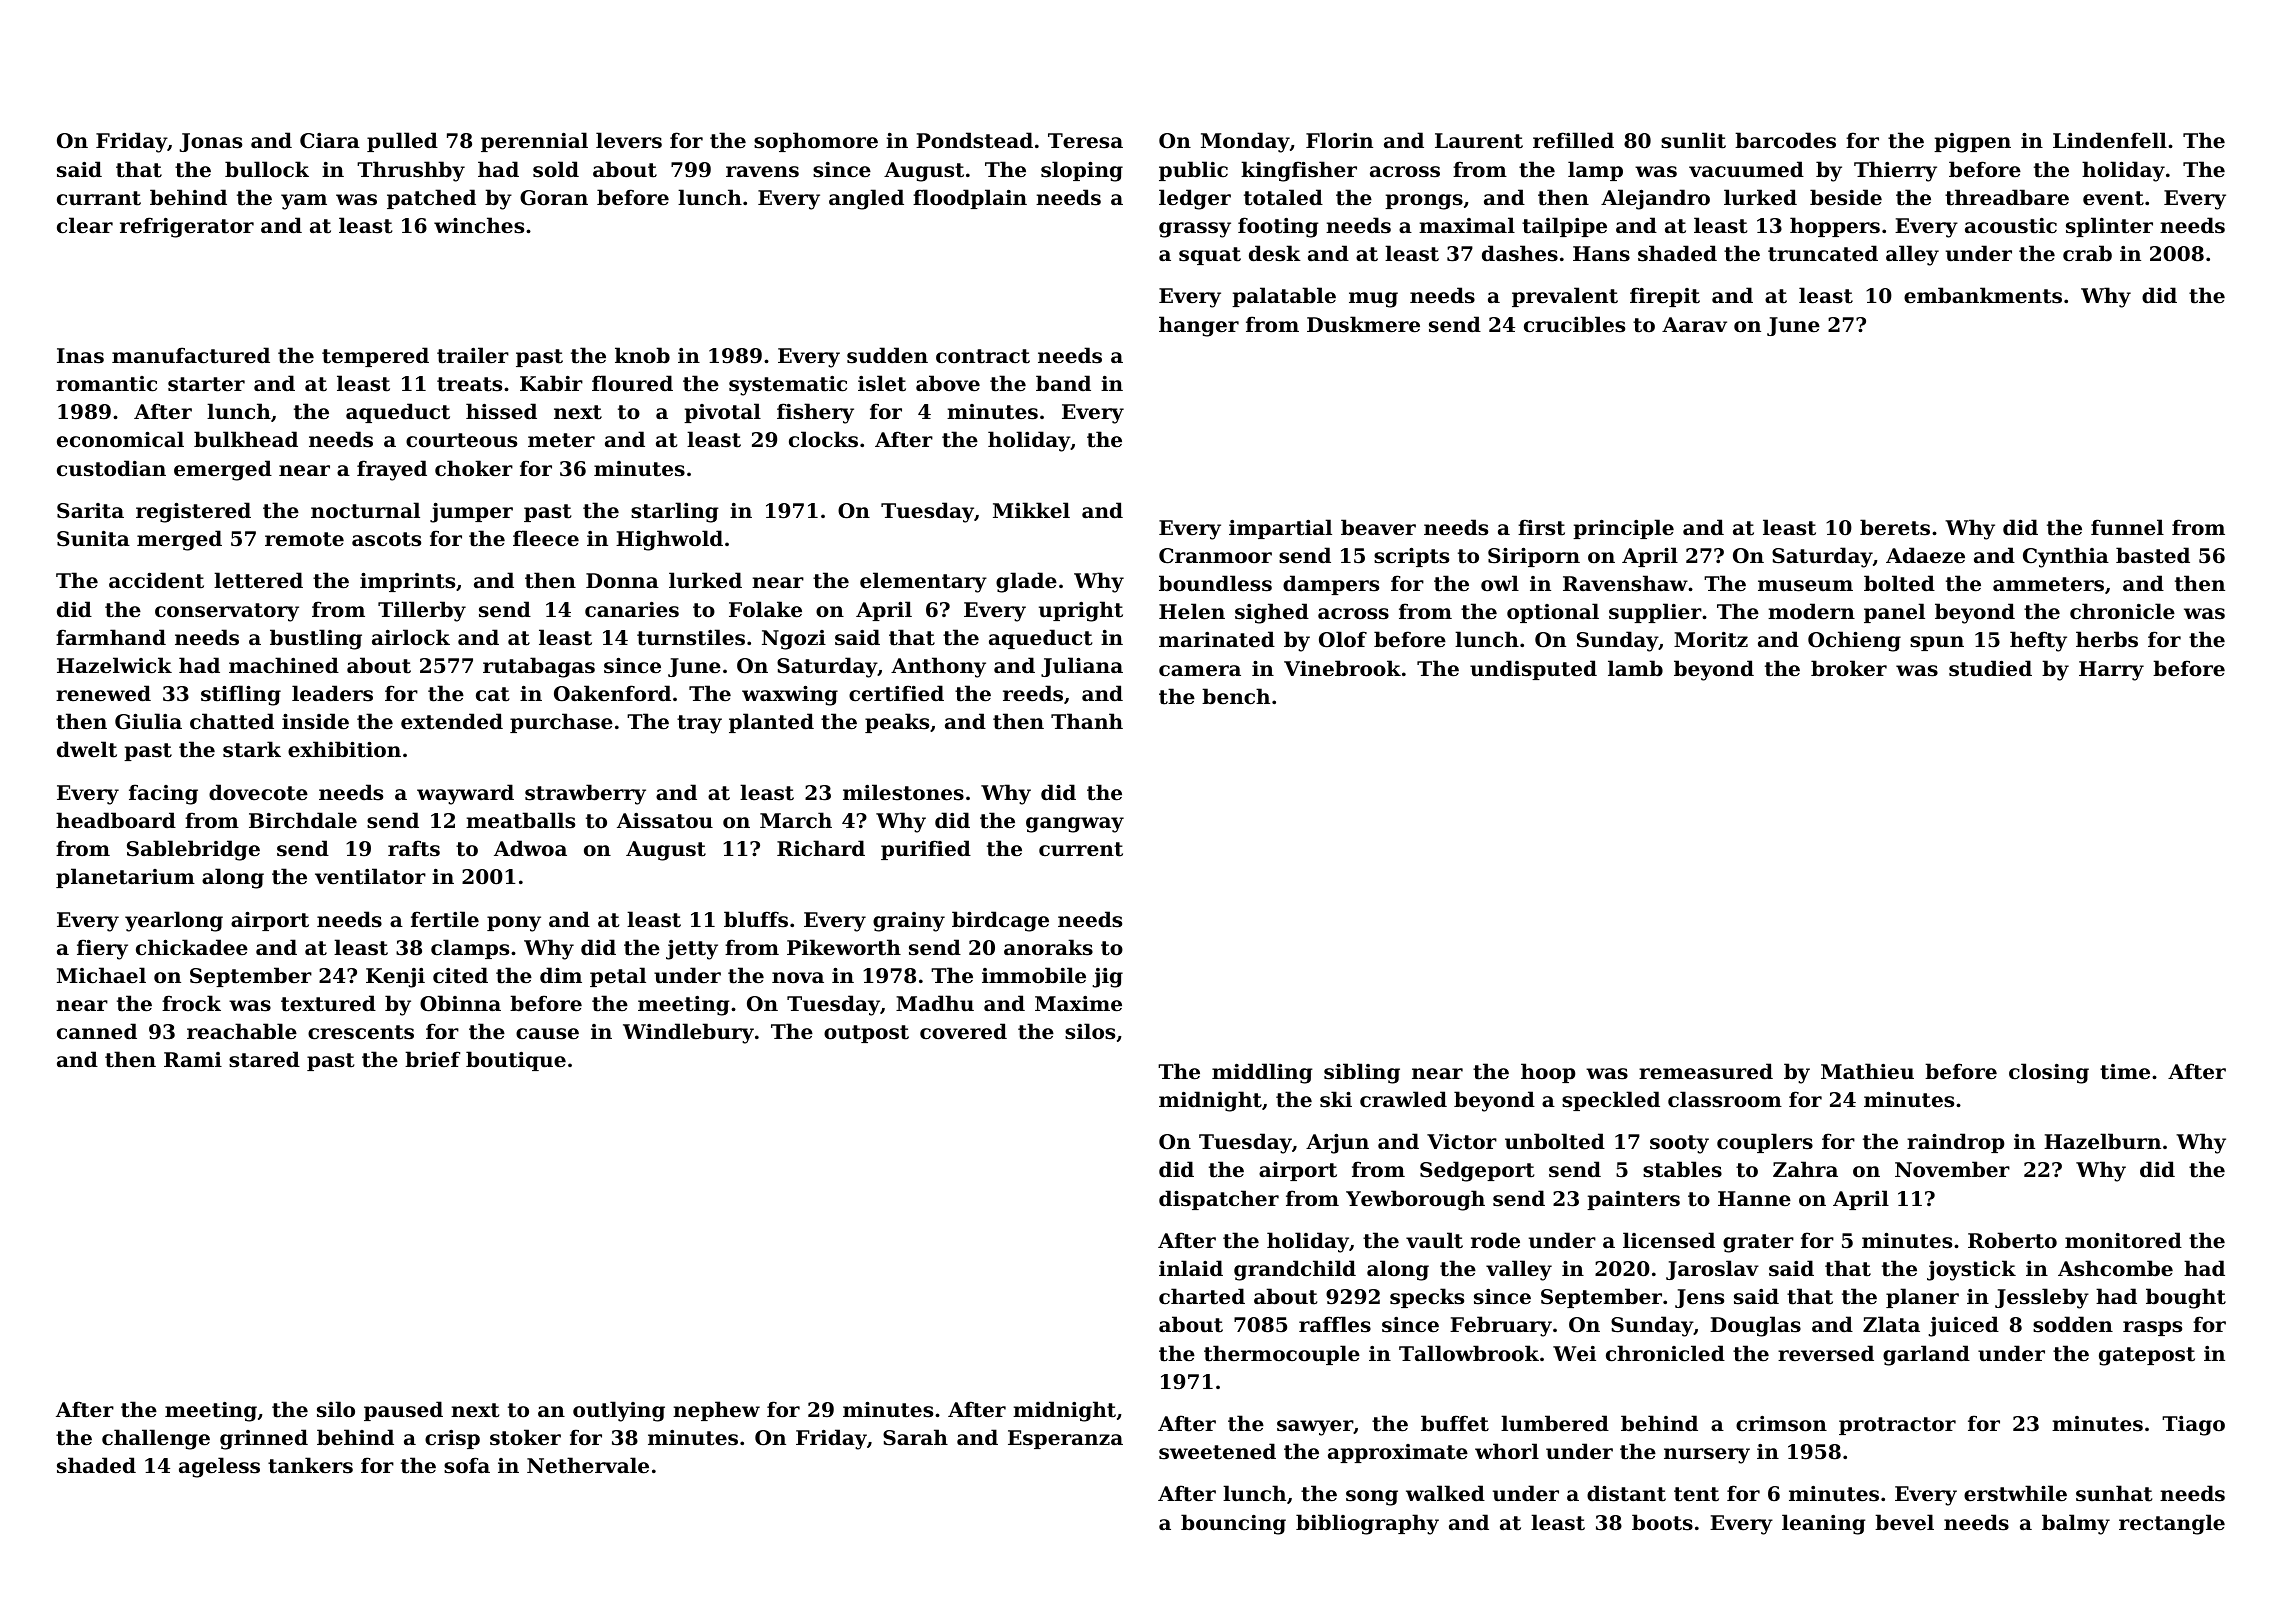 The height and width of the page is (1614, 2282). I want to click on challenge, so click(156, 1439).
